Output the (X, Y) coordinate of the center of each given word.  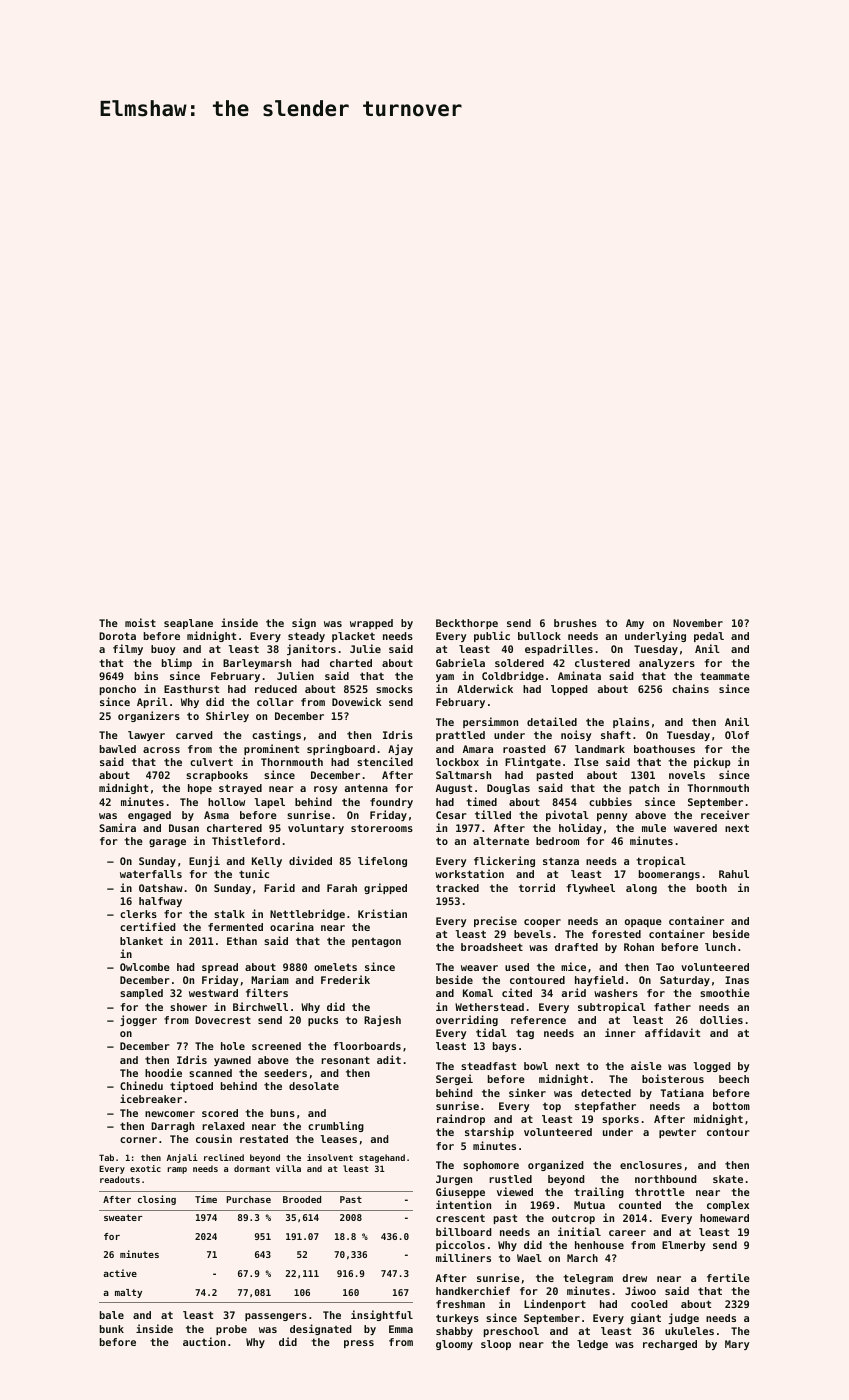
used (517, 967)
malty (128, 1293)
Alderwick (485, 688)
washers (616, 993)
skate (728, 1179)
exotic (145, 1168)
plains (631, 722)
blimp (177, 663)
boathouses (664, 749)
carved (194, 735)
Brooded (302, 1199)
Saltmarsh (463, 775)
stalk (229, 914)
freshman (460, 1304)
